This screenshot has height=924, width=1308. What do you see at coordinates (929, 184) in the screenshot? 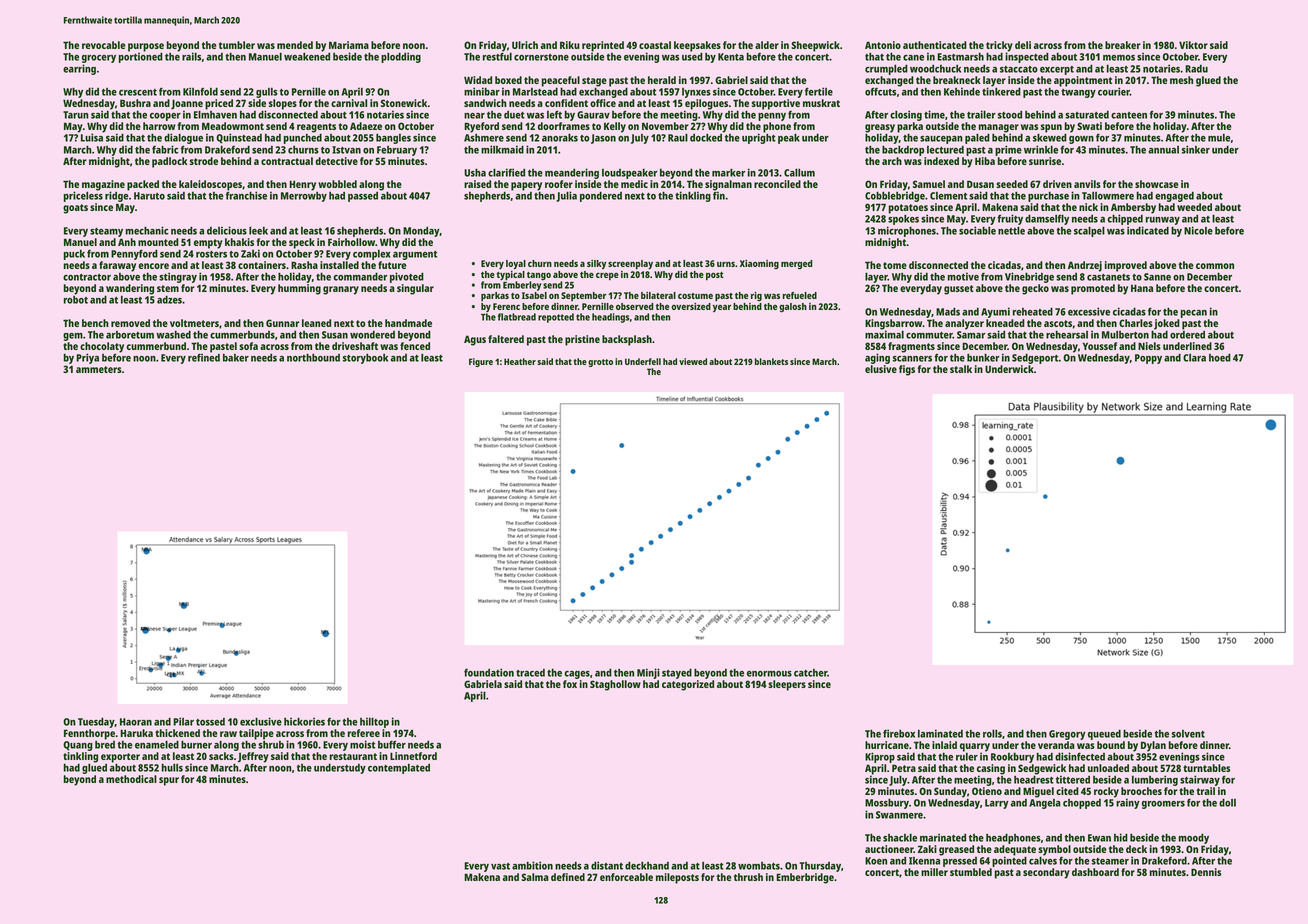
I see `Samuel` at bounding box center [929, 184].
